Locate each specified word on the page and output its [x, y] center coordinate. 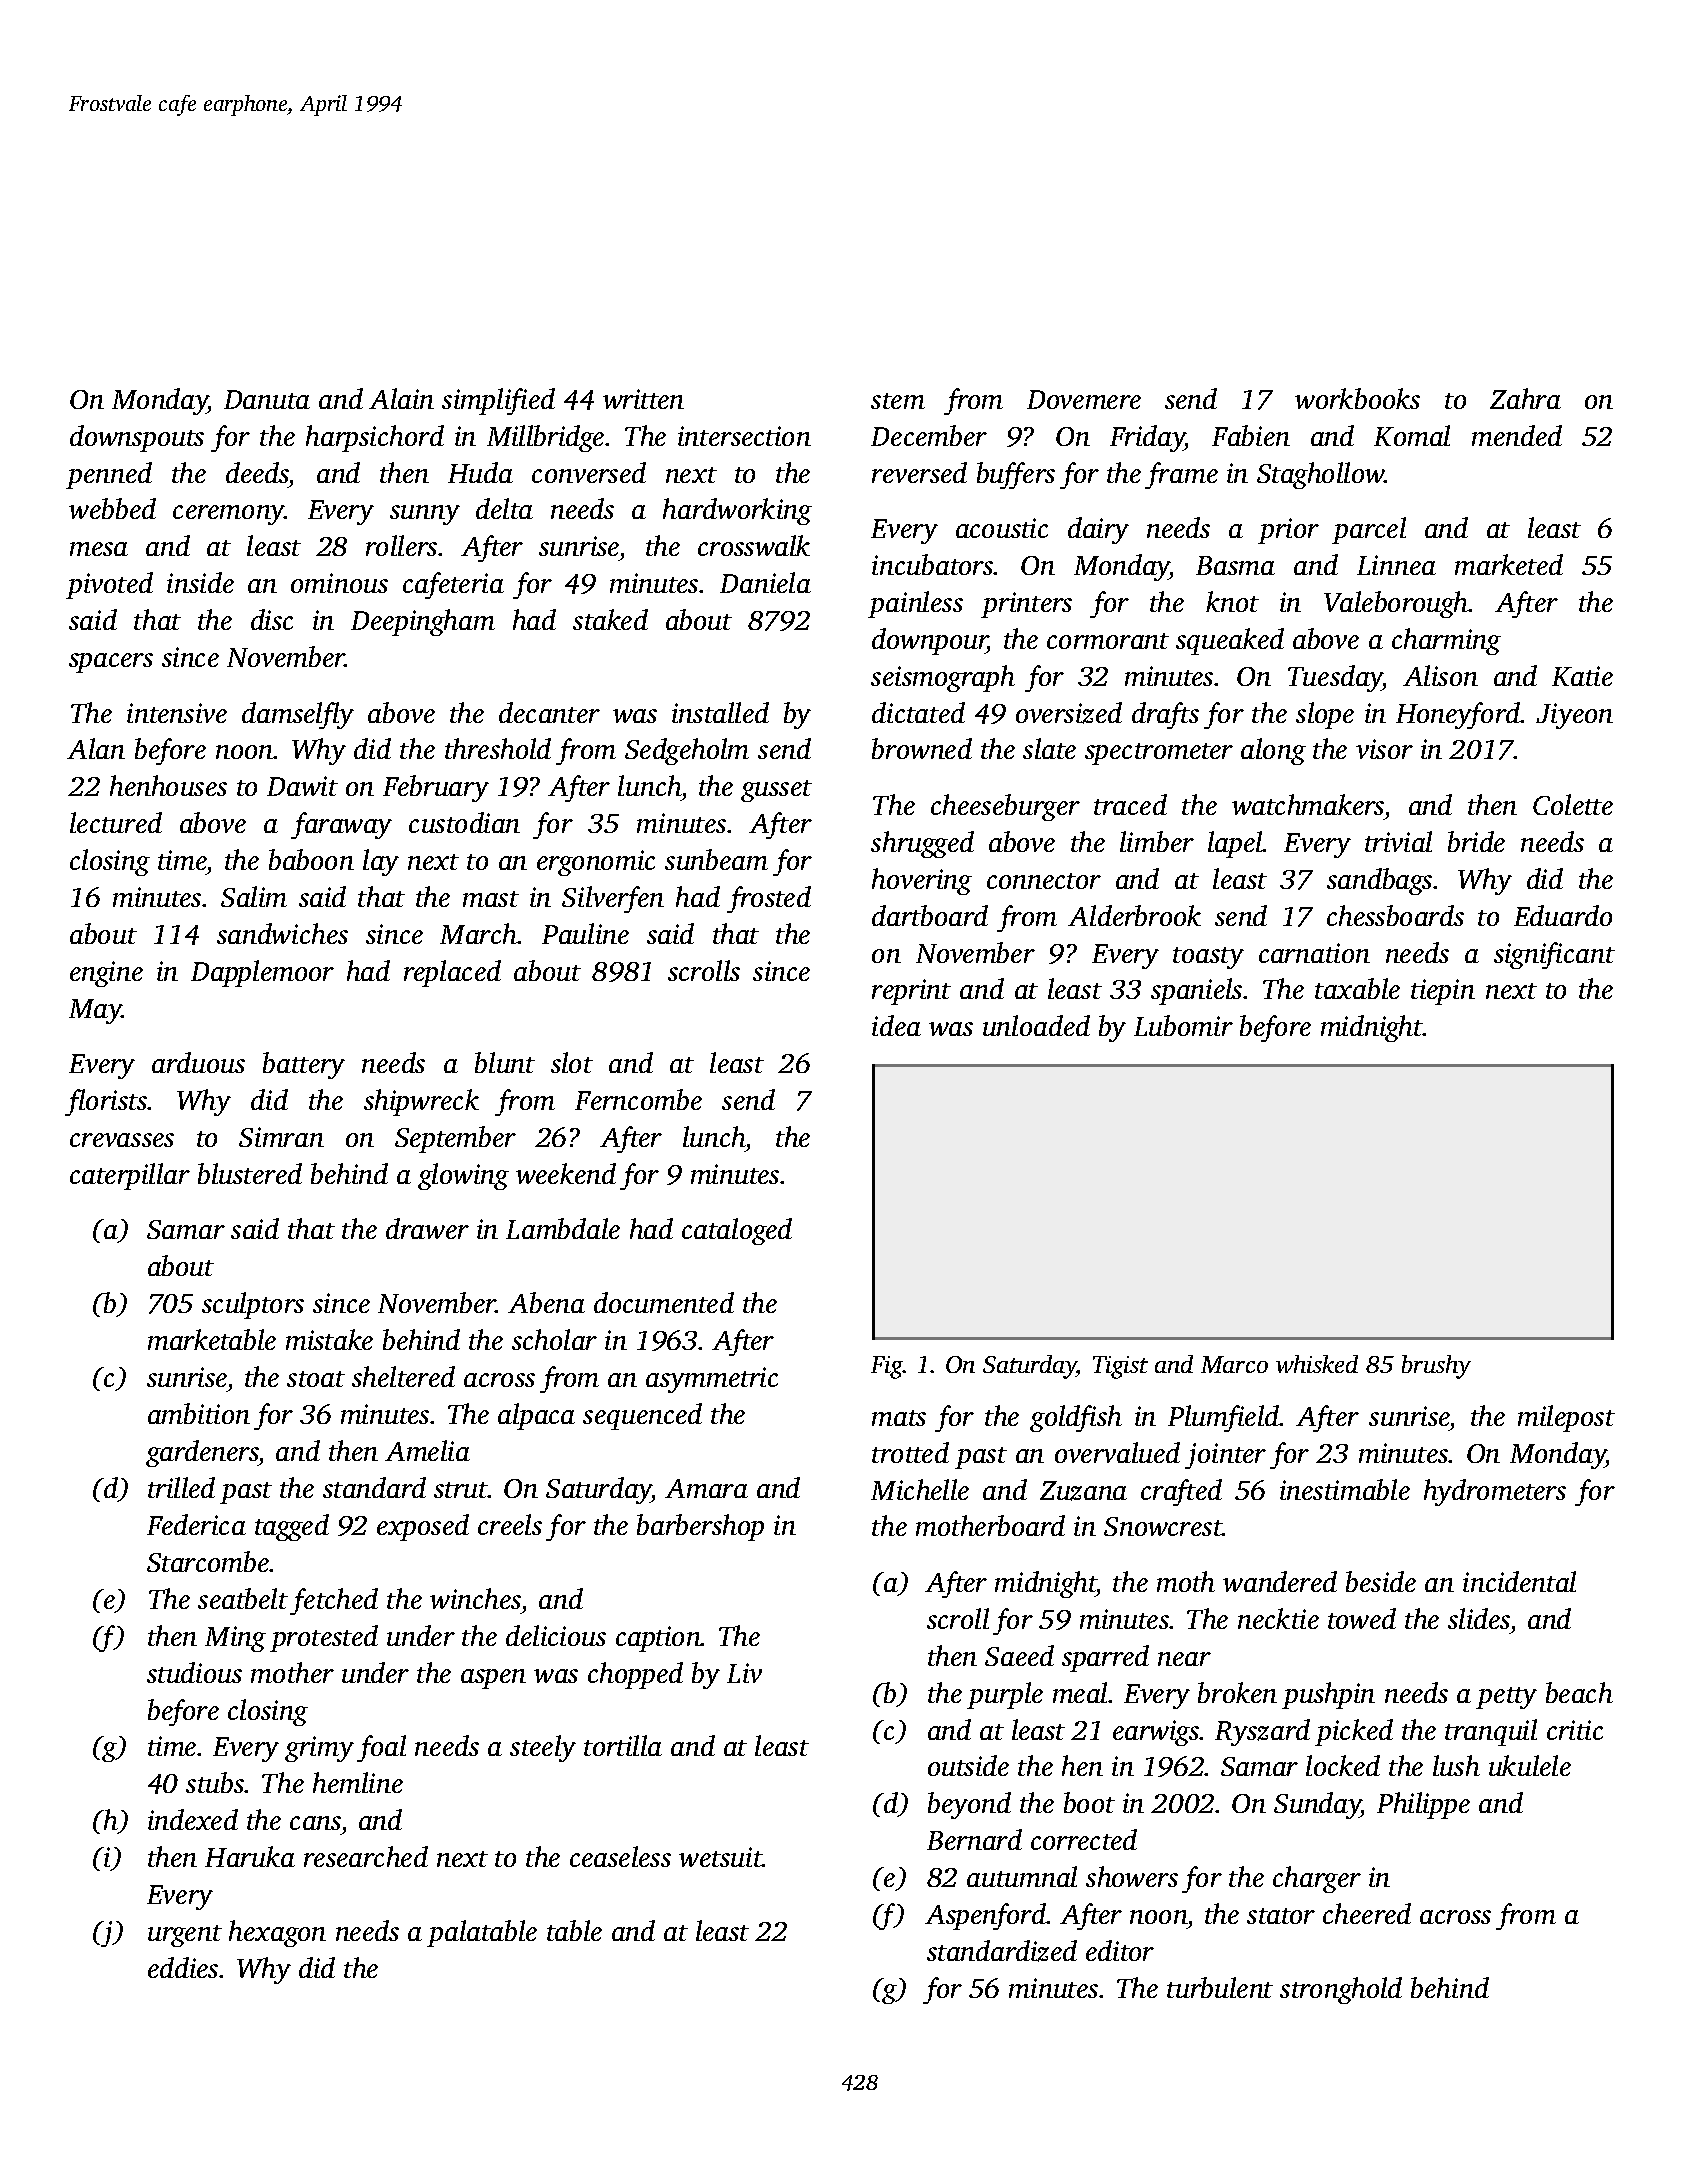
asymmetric [712, 1380]
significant [1554, 955]
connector [1044, 881]
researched [366, 1856]
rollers [401, 545]
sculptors [253, 1305]
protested [324, 1638]
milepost [1566, 1418]
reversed [919, 472]
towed [1362, 1618]
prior [1288, 531]
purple [1005, 1695]
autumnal [1022, 1876]
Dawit [302, 786]
